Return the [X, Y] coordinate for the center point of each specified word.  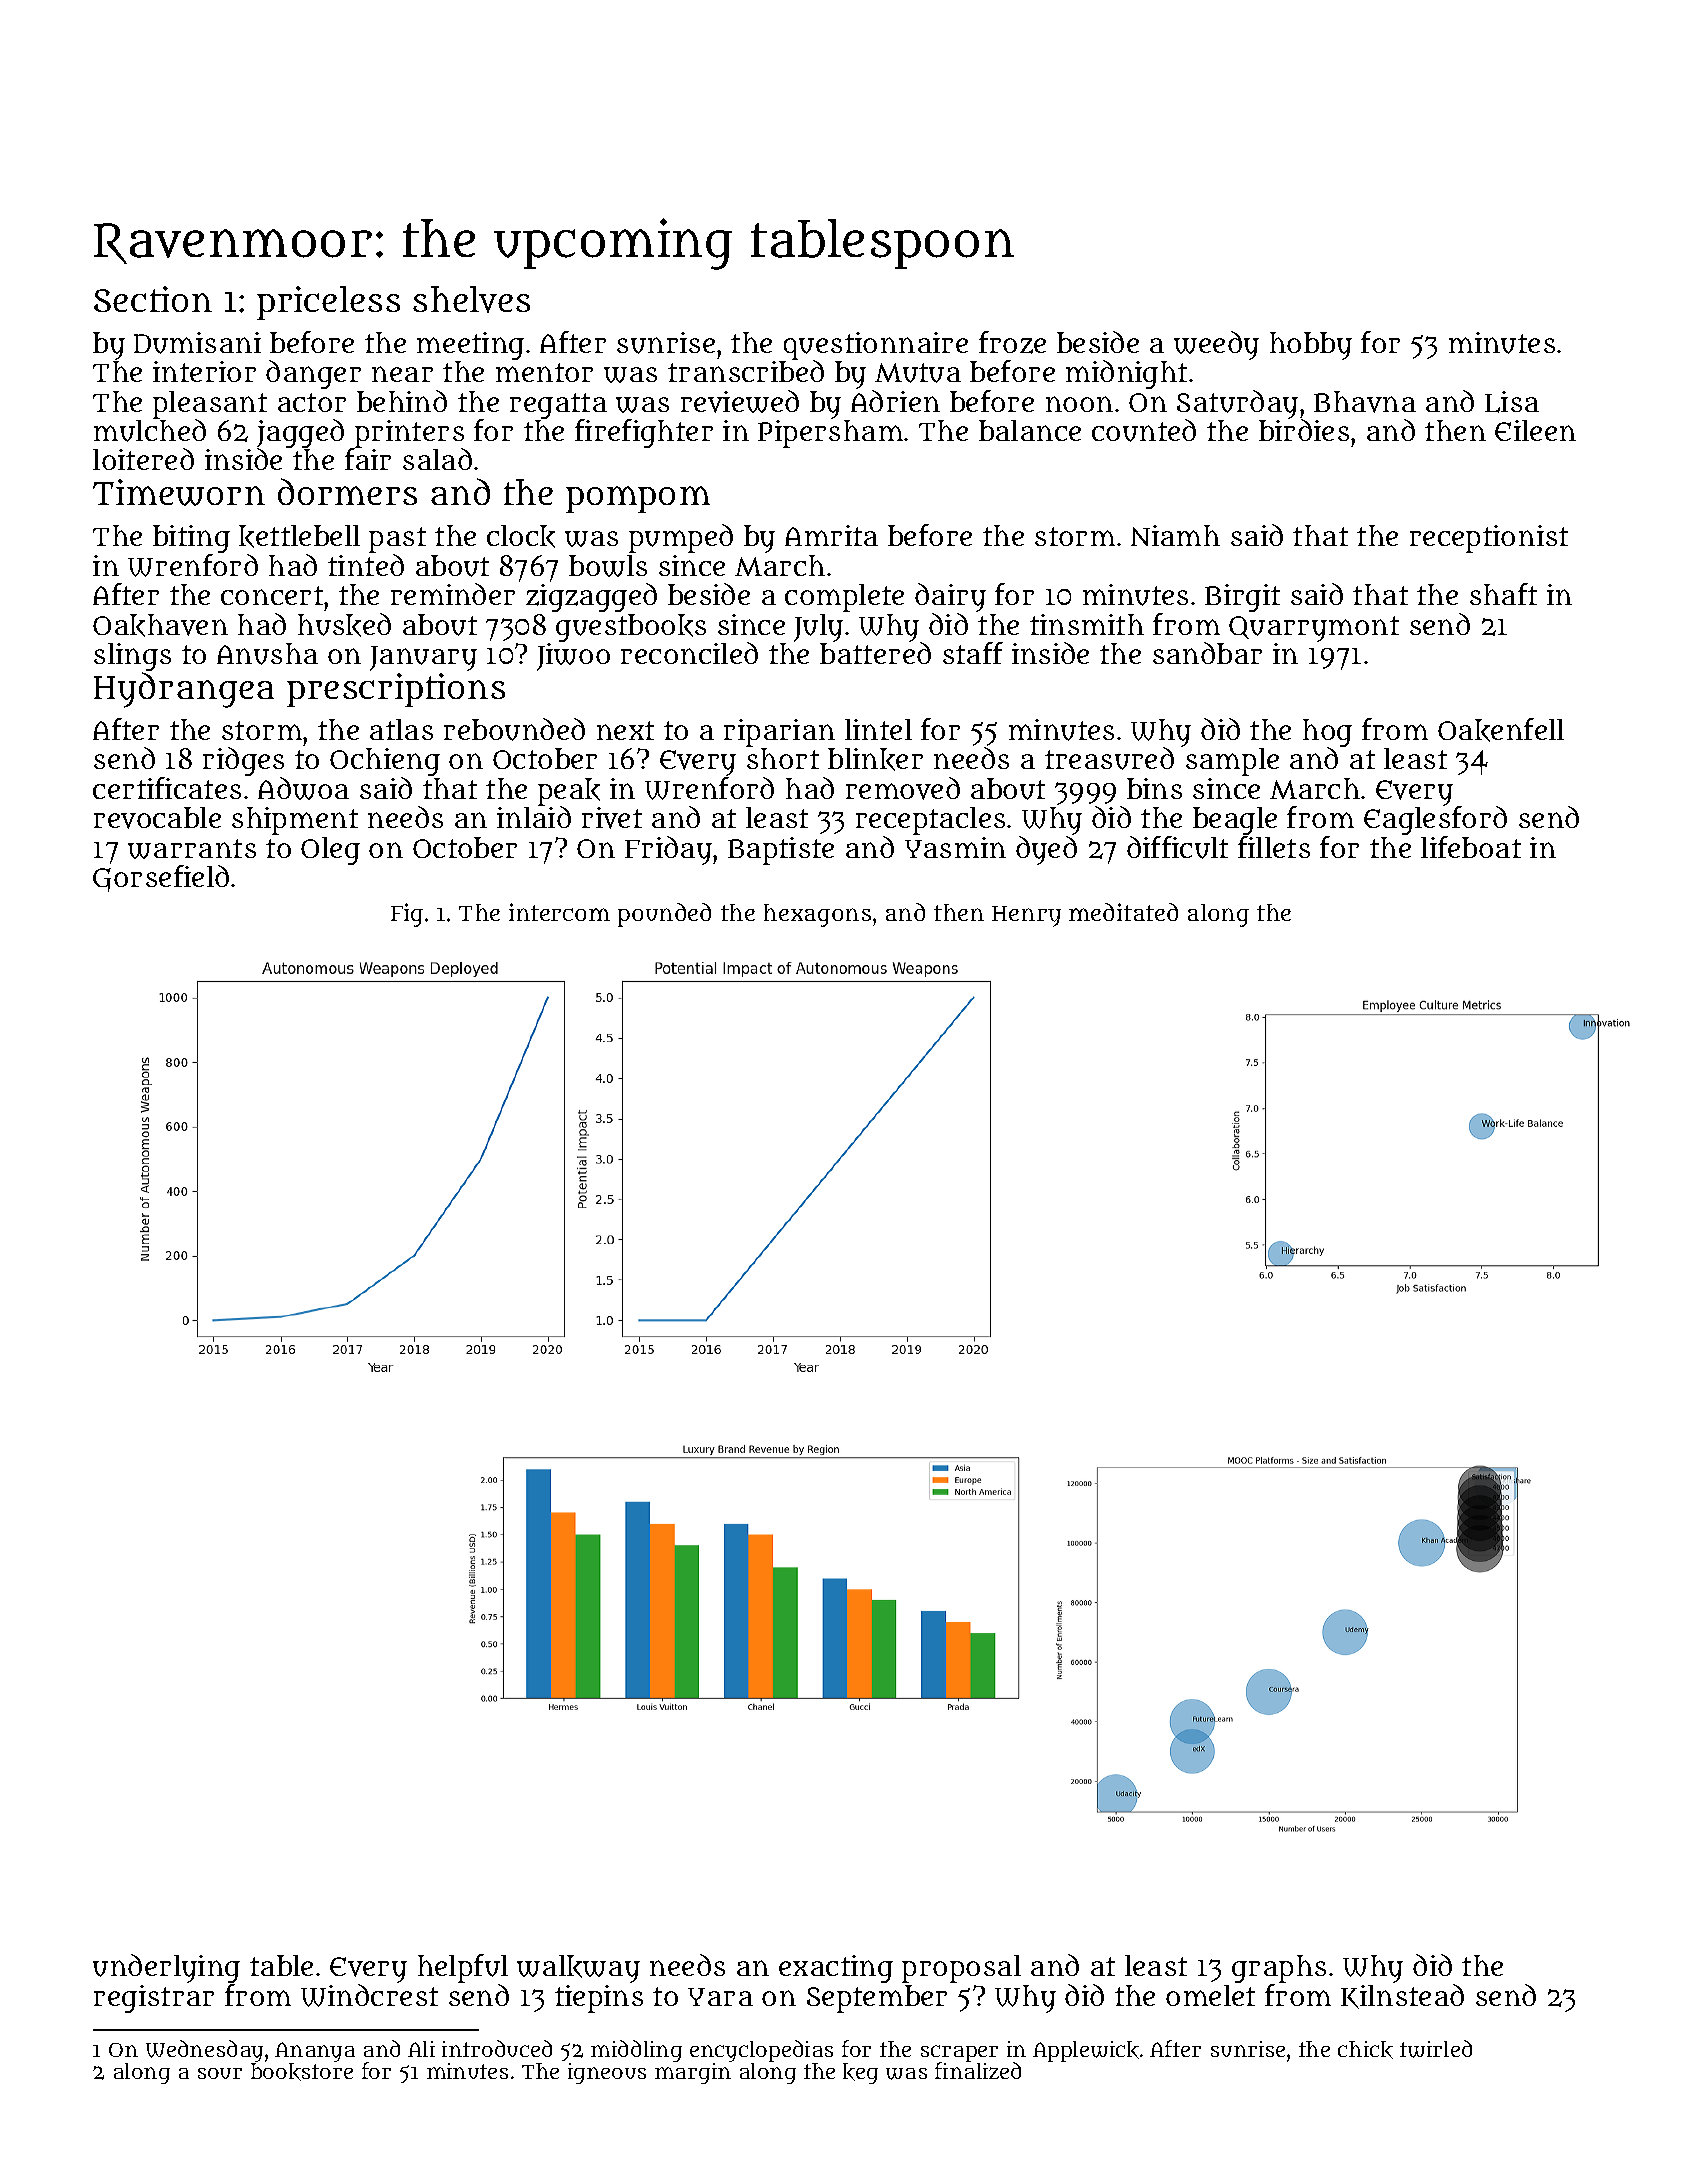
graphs [1279, 1969]
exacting [836, 1969]
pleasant [210, 405]
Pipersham [830, 434]
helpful [463, 1968]
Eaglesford [1435, 820]
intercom [559, 912]
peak [569, 792]
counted [1144, 430]
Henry [1026, 916]
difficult [1177, 847]
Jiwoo [573, 657]
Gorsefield [161, 878]
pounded [664, 915]
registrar [154, 1999]
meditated [1123, 912]
